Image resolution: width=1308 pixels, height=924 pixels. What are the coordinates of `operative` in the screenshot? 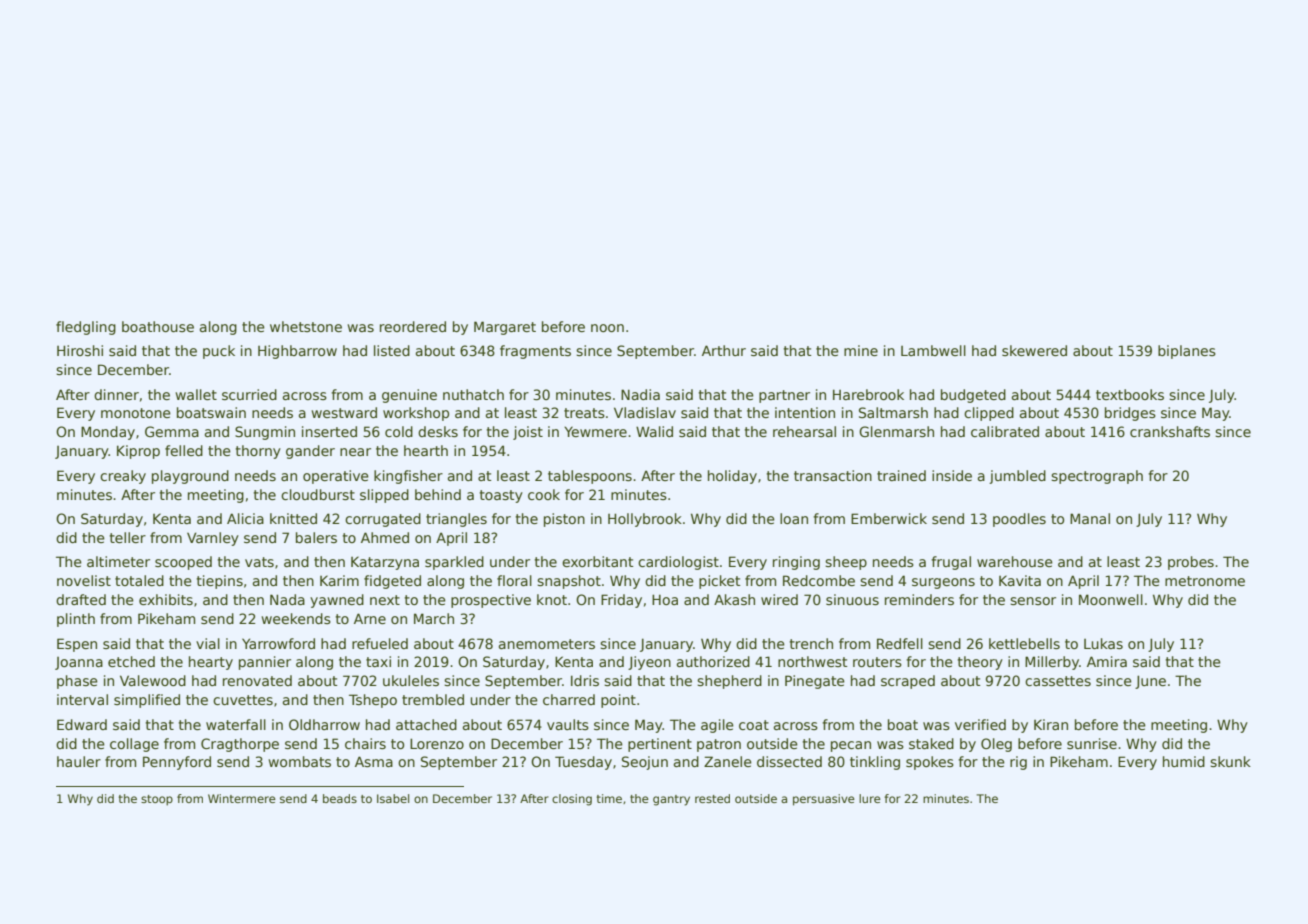 It's located at (336, 477).
